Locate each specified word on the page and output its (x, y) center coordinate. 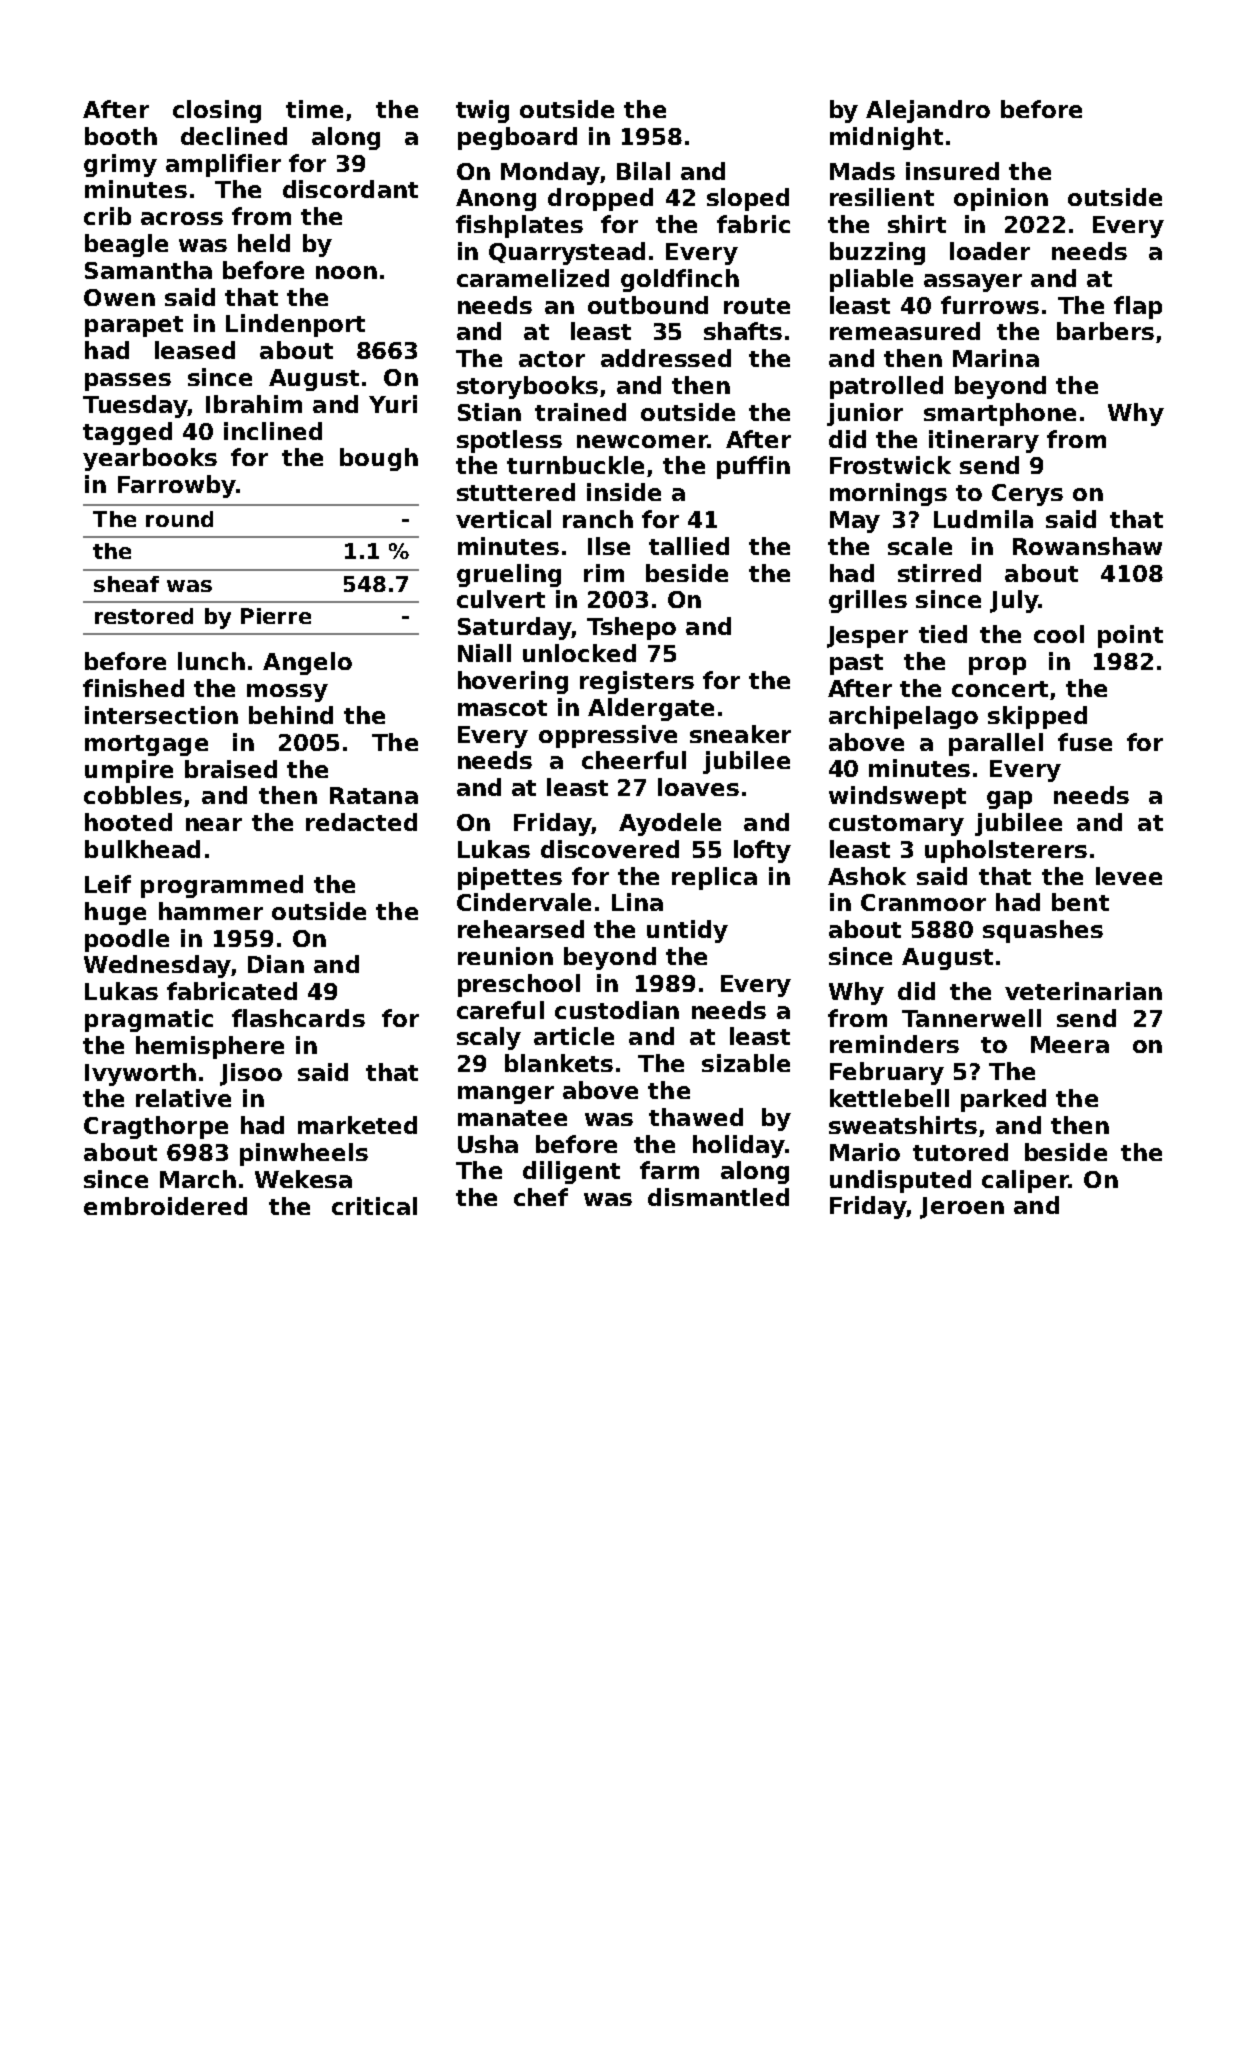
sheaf (126, 584)
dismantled (718, 1197)
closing (217, 111)
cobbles (133, 795)
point (1130, 636)
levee (1129, 876)
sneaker (740, 734)
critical (374, 1206)
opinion (1001, 199)
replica (714, 878)
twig (482, 111)
